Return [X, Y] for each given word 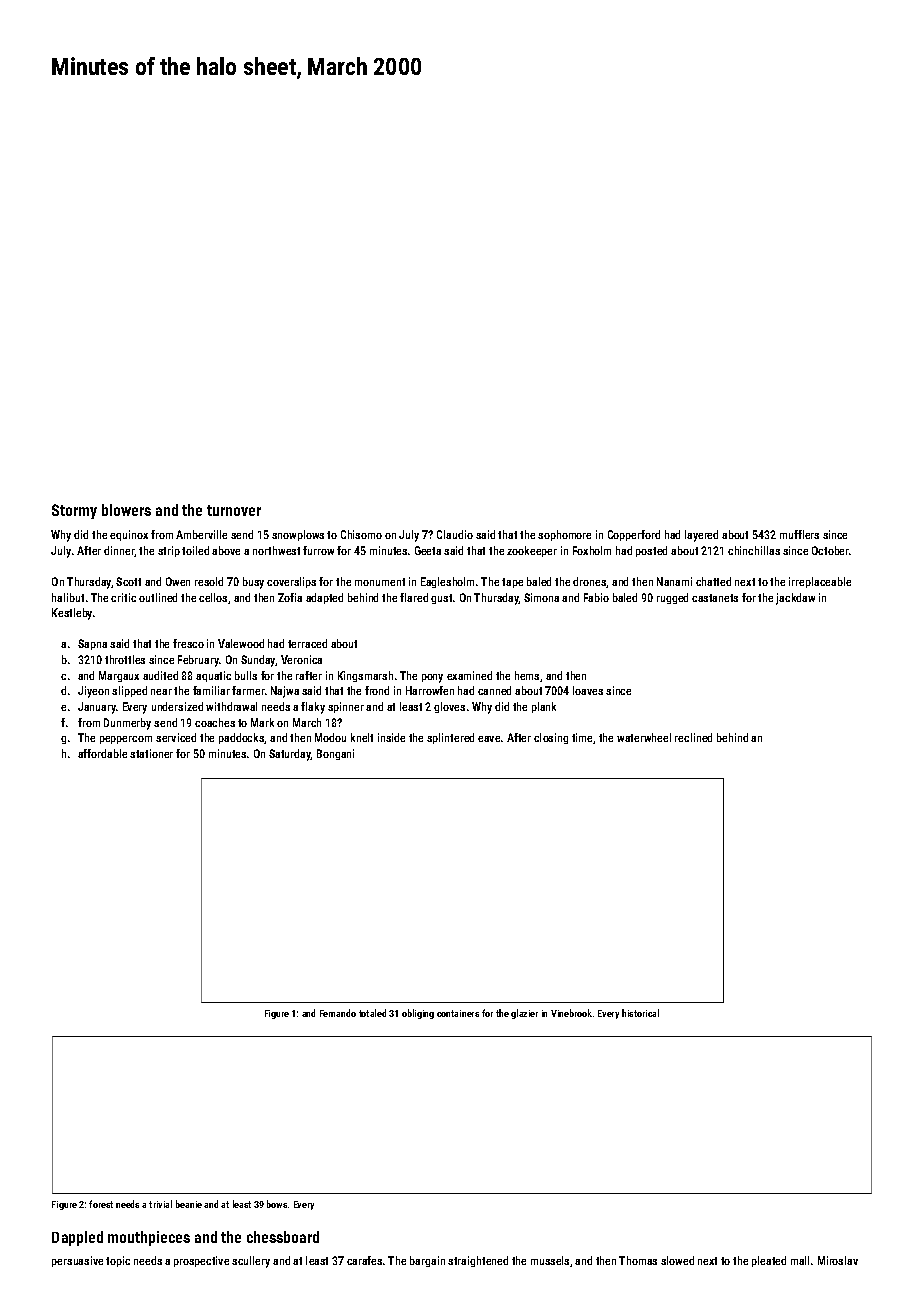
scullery [251, 1262]
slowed [677, 1260]
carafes [364, 1260]
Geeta [428, 550]
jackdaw [795, 599]
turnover [234, 510]
